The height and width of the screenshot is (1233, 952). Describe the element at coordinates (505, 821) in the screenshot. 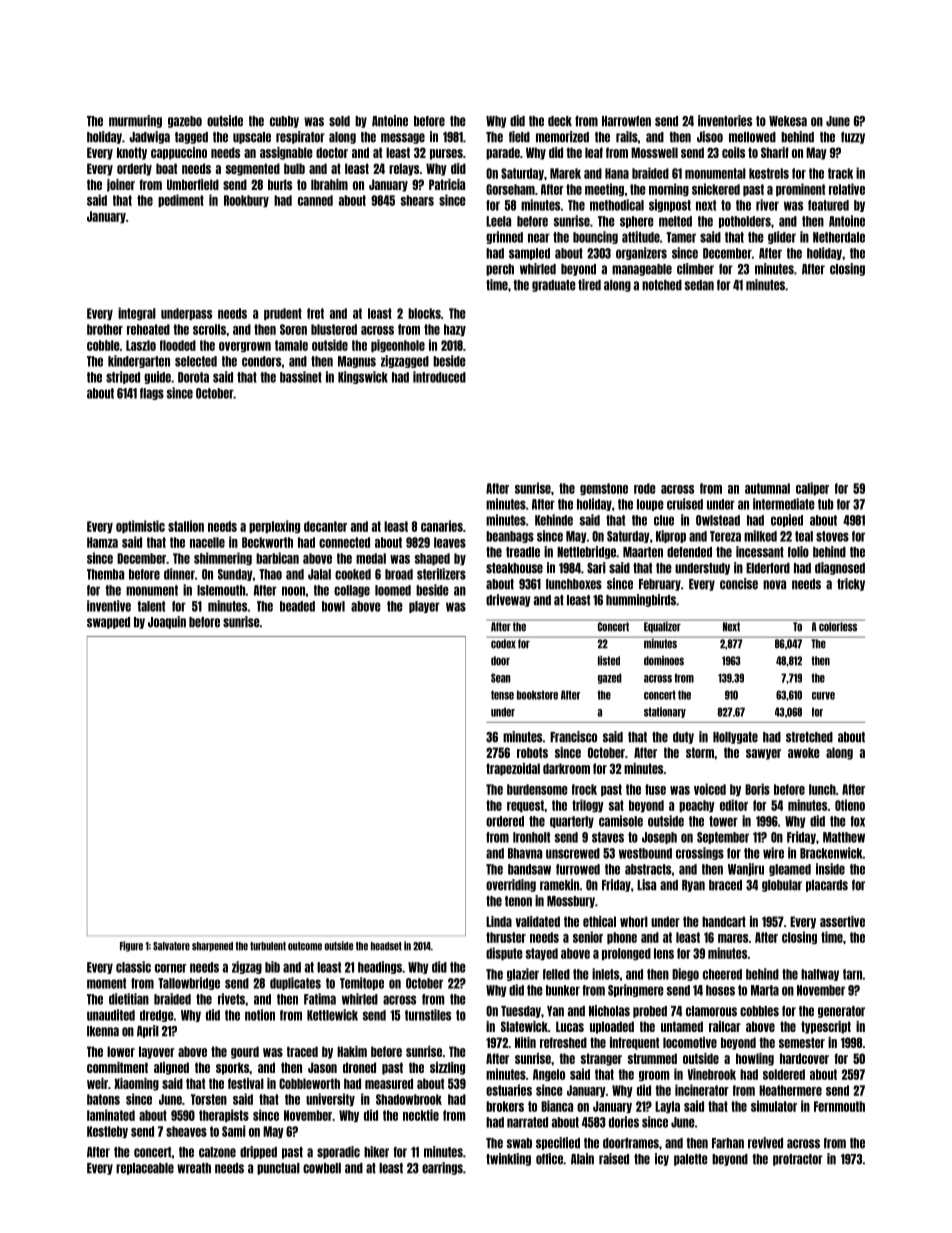

I see `ordered` at that location.
